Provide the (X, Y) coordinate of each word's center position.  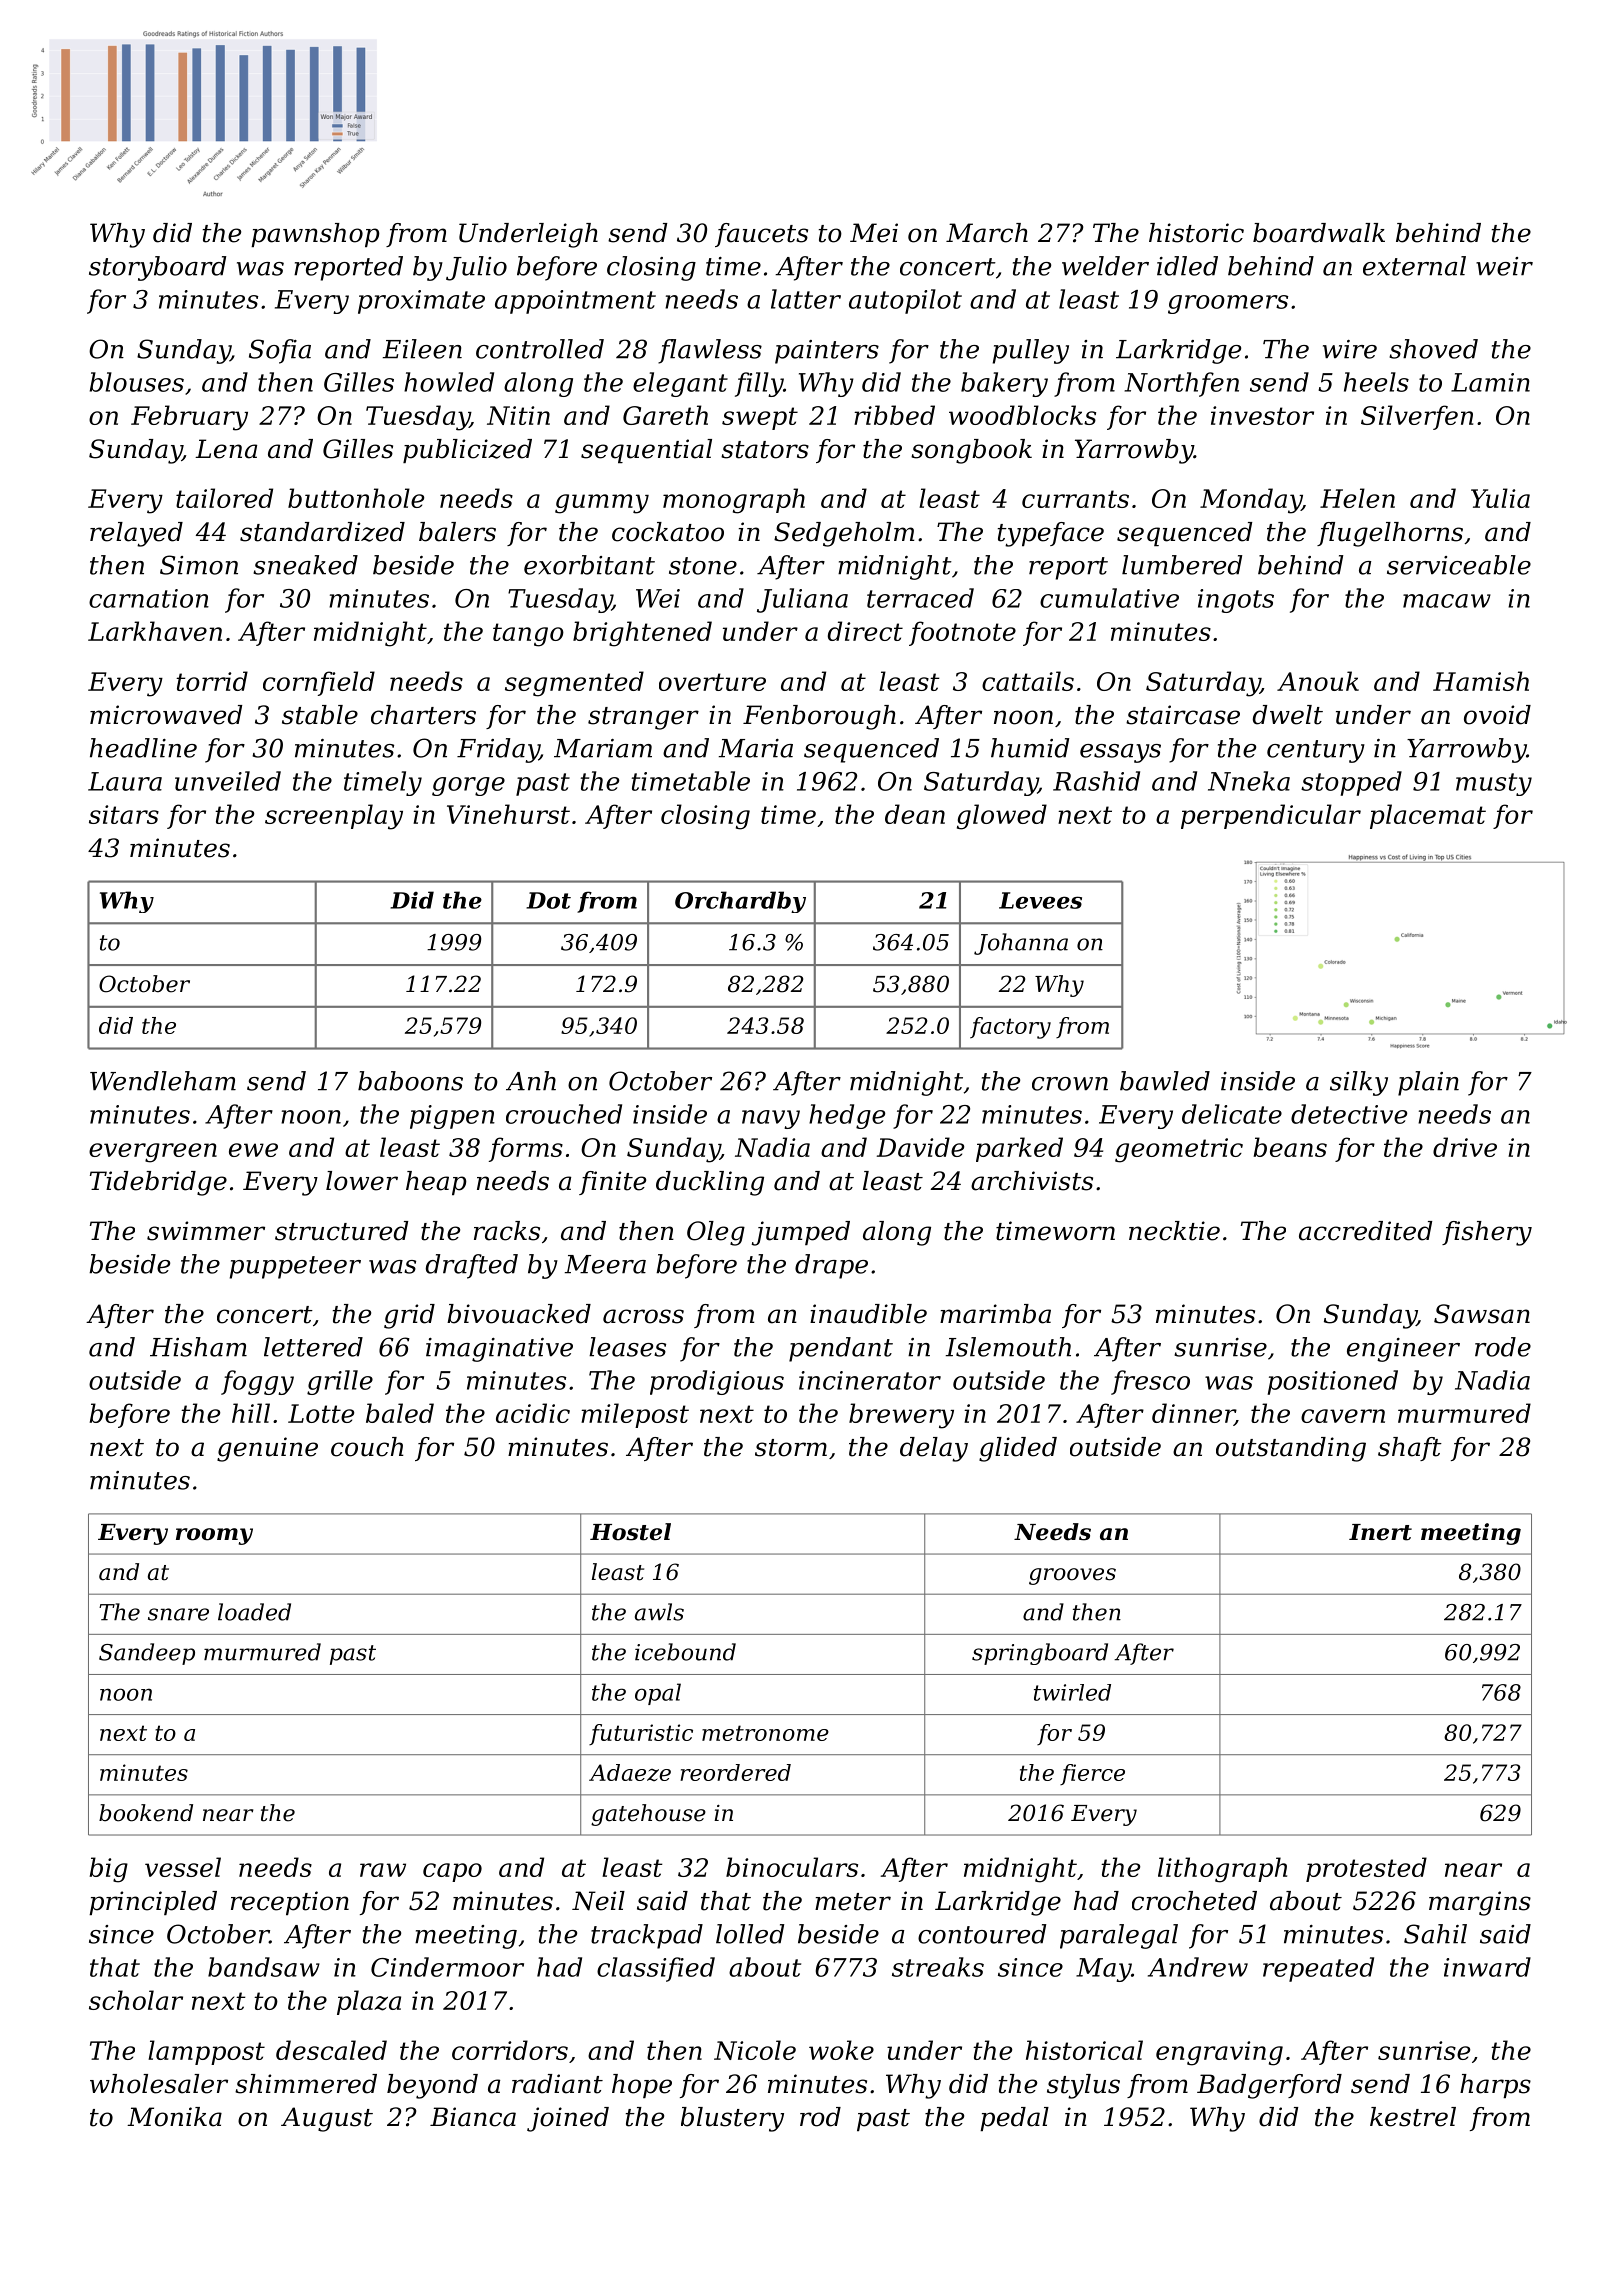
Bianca (473, 2117)
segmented (574, 684)
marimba (995, 1314)
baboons (410, 1081)
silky (1359, 1083)
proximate (421, 302)
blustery (732, 2119)
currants (1075, 499)
